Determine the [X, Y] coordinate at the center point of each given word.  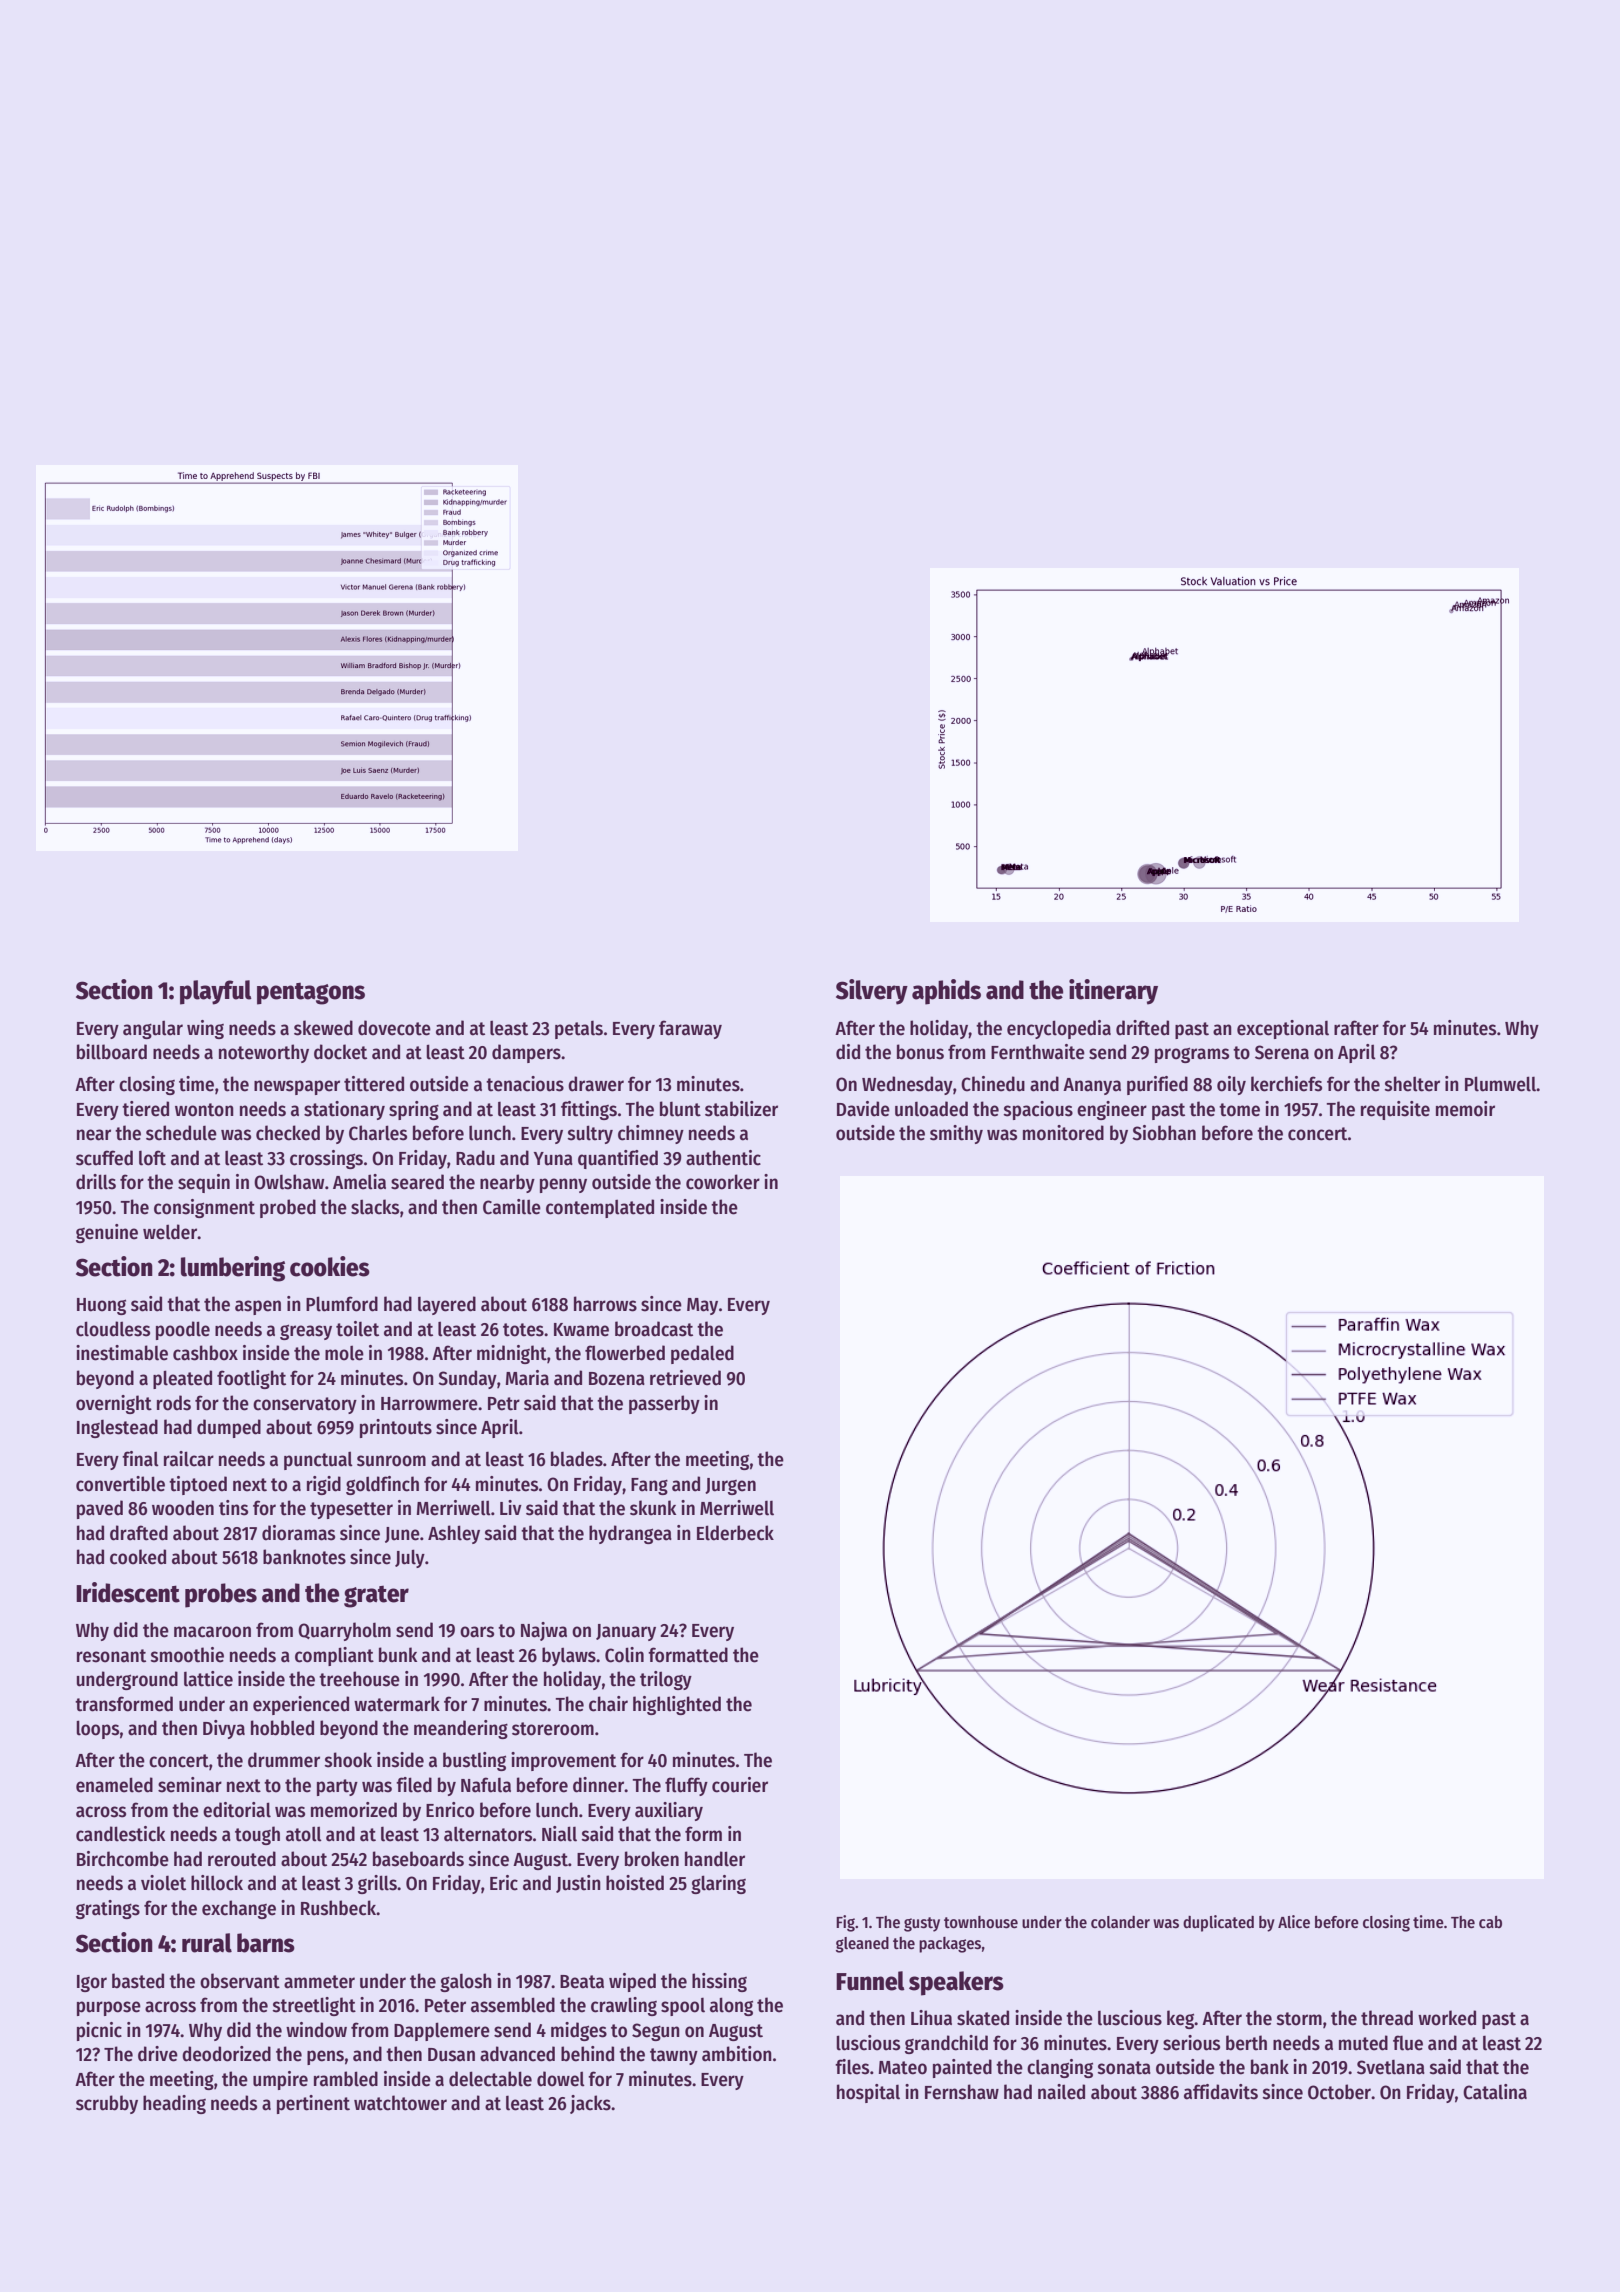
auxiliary [669, 1811]
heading [174, 2104]
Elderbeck [735, 1533]
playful [216, 992]
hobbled [282, 1728]
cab [1490, 1922]
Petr [504, 1404]
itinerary [1113, 992]
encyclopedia [1059, 1029]
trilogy [666, 1680]
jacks [590, 2104]
